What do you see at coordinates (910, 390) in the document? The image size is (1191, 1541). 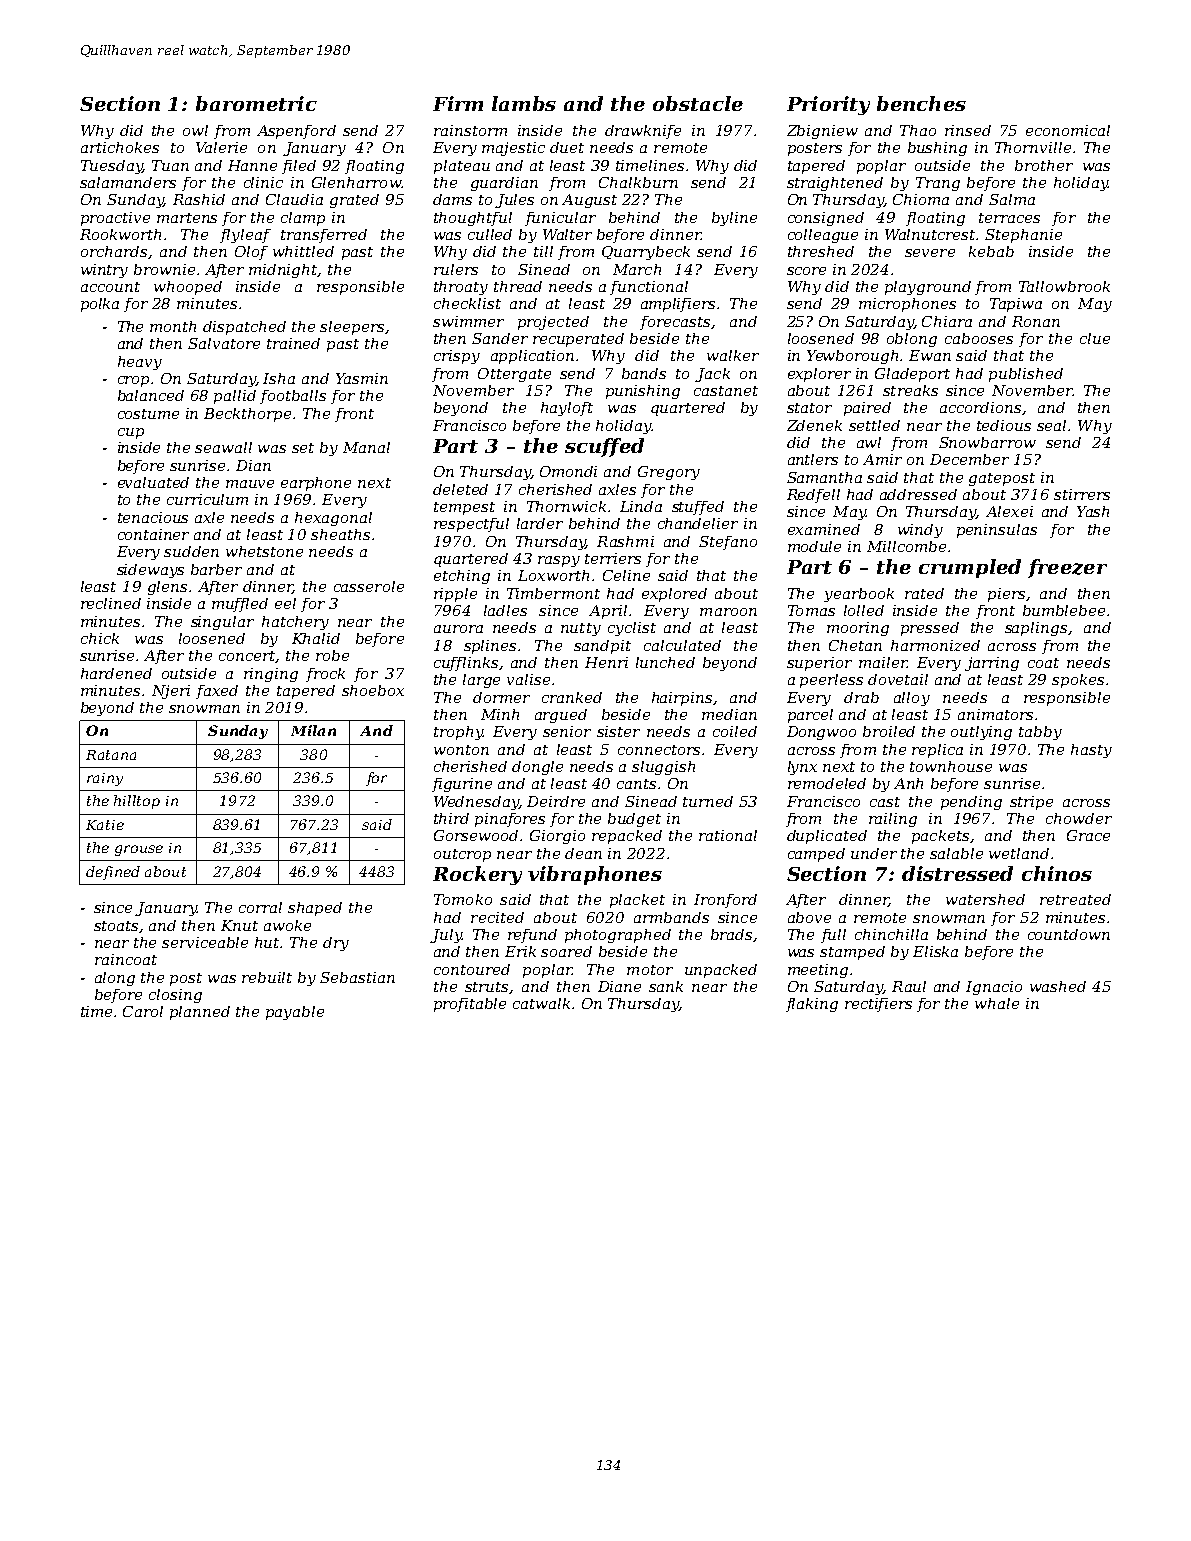 I see `streaks` at bounding box center [910, 390].
